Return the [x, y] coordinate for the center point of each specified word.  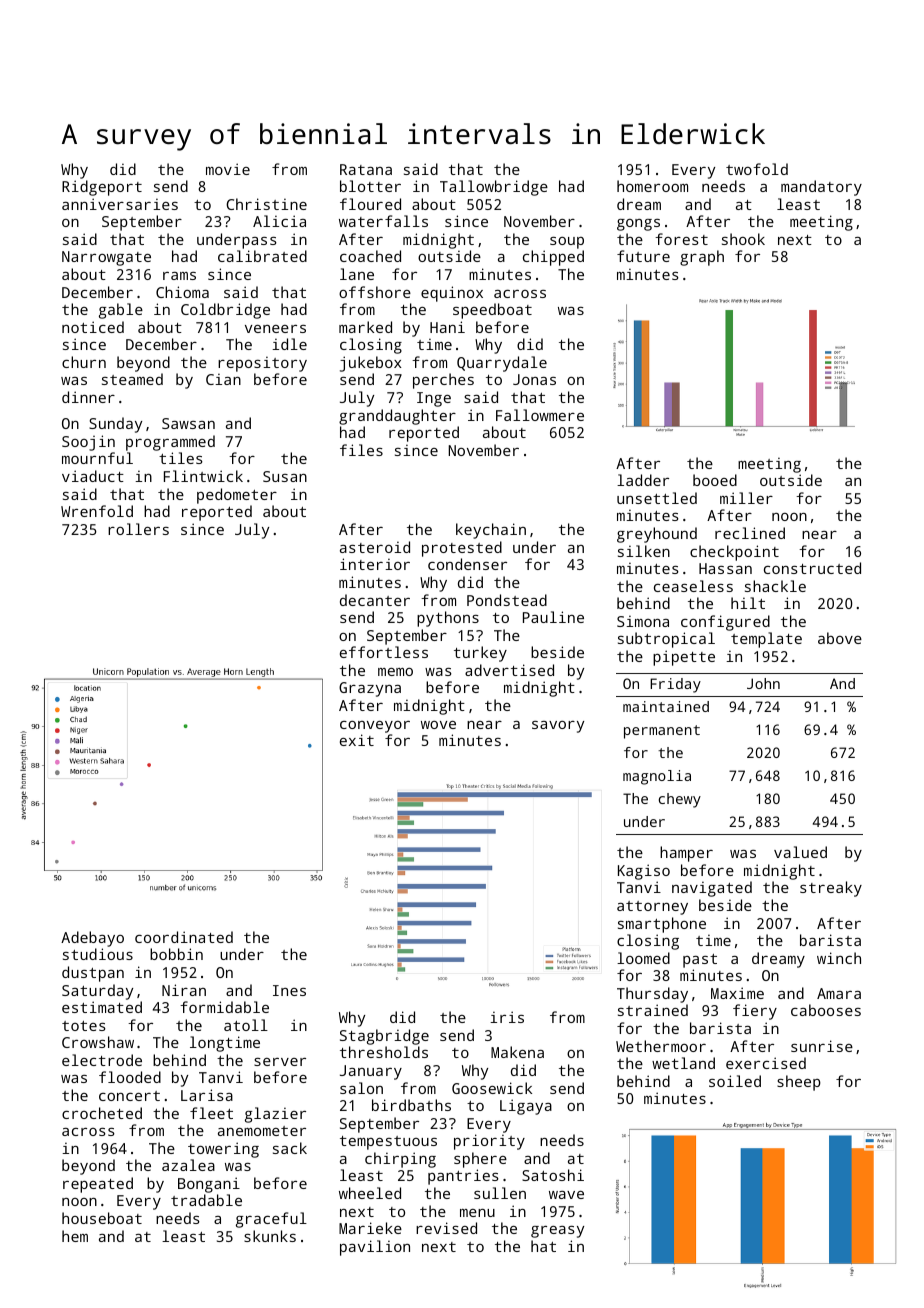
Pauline [553, 617]
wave [566, 1195]
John [763, 683]
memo [395, 672]
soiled [735, 1081]
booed [715, 480]
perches [443, 381]
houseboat [102, 1218]
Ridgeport [102, 188]
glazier [275, 1115]
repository [262, 364]
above [840, 638]
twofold [757, 169]
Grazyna [370, 689]
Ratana [366, 169]
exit [357, 740]
